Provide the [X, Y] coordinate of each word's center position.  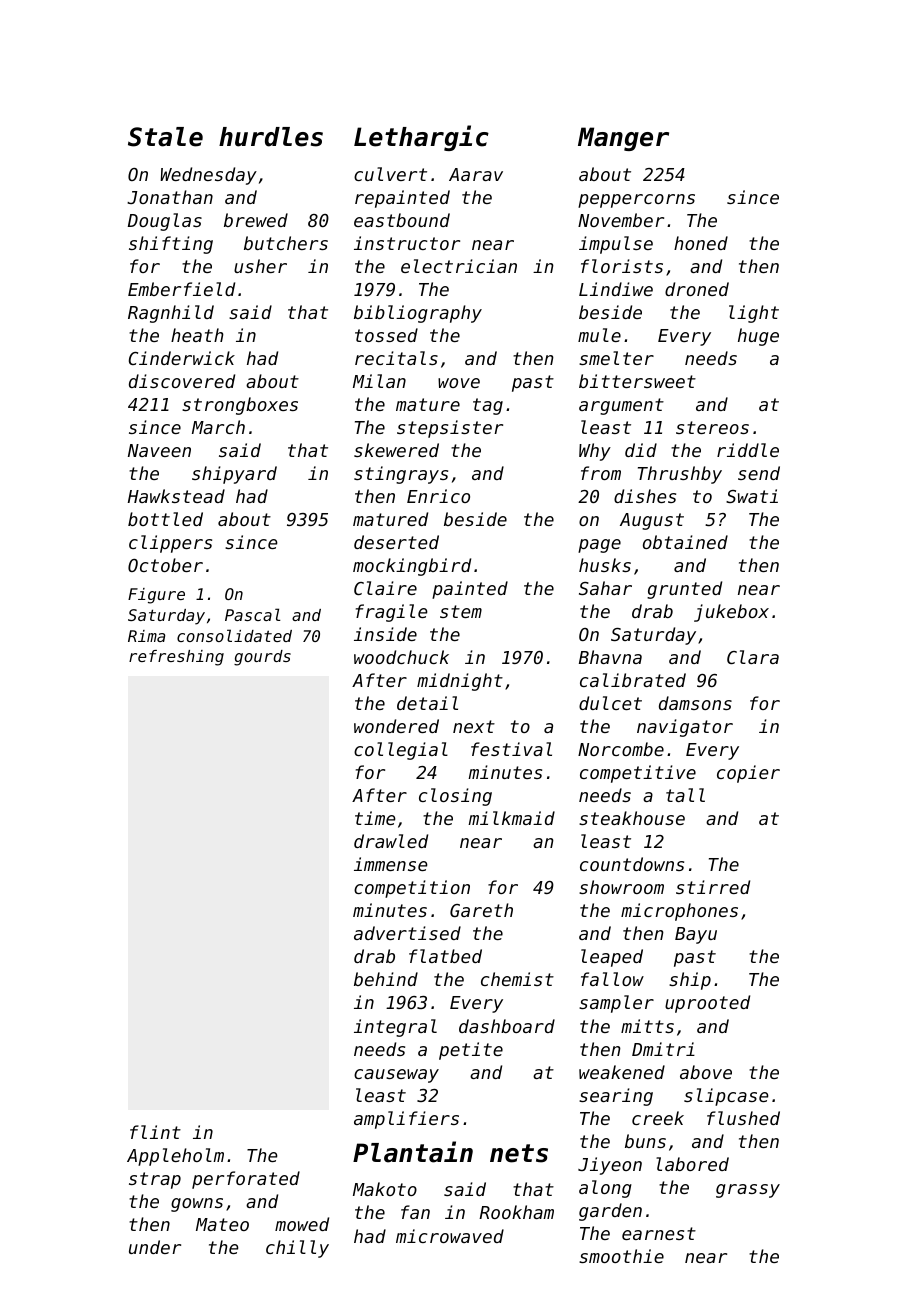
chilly [297, 1249]
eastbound [402, 220]
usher [260, 266]
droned [697, 289]
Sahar [605, 588]
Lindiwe [616, 289]
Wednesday [208, 176]
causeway [396, 1076]
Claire [385, 588]
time [375, 818]
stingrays [401, 475]
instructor [407, 243]
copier [748, 774]
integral [395, 1028]
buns [645, 1141]
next [474, 726]
